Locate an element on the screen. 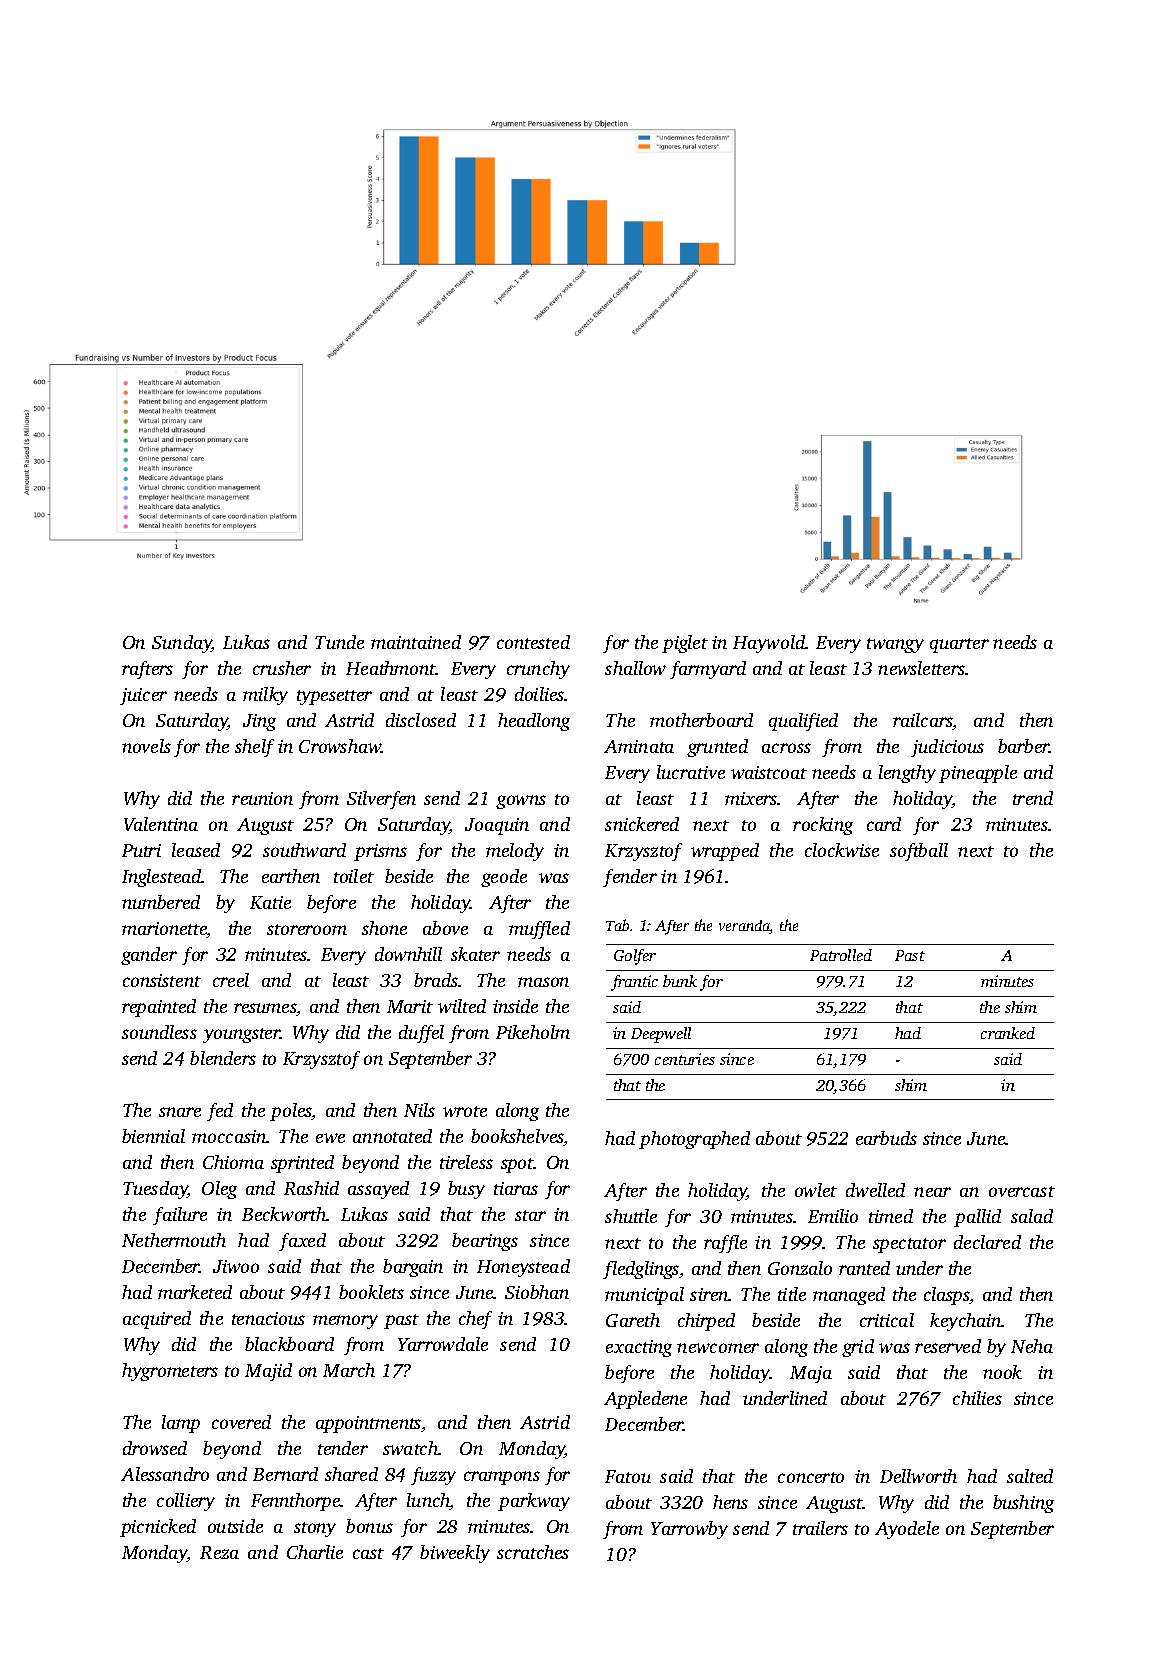  frantic is located at coordinates (634, 983).
